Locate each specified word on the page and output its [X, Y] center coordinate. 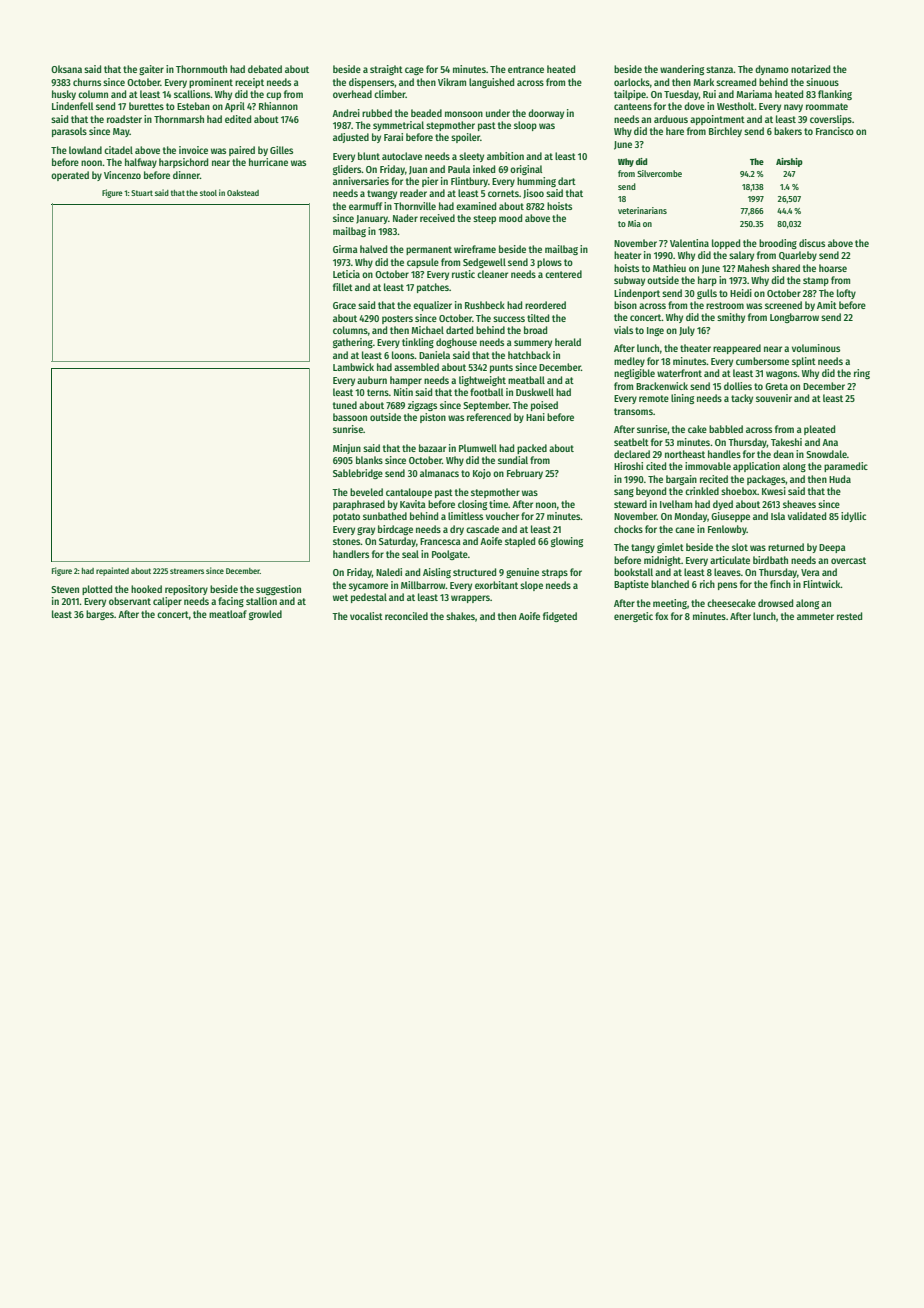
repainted [112, 571]
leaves [727, 572]
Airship [789, 162]
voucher [502, 516]
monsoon [464, 114]
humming [536, 182]
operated [70, 176]
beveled [366, 492]
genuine [522, 573]
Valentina [689, 243]
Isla [778, 516]
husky [64, 95]
